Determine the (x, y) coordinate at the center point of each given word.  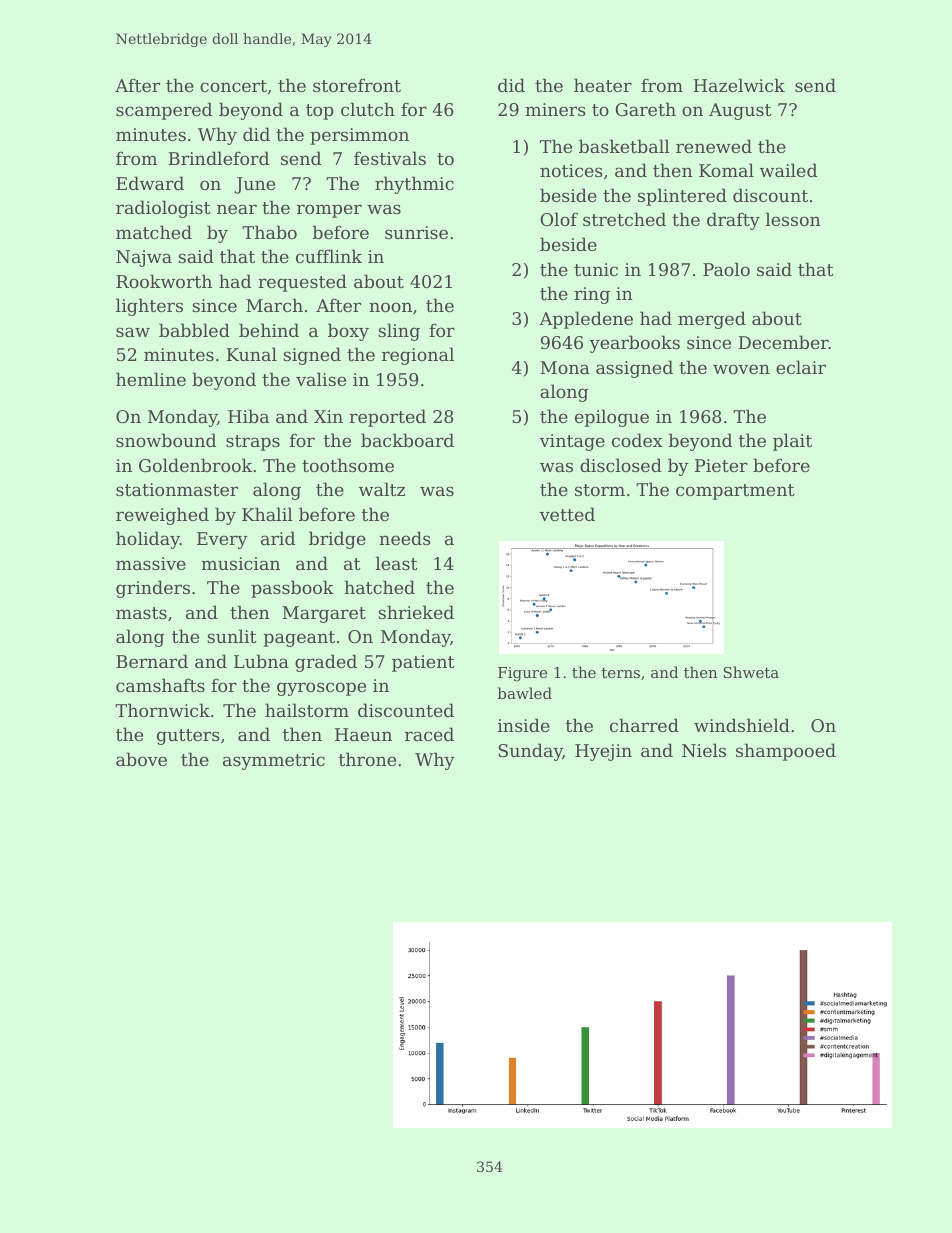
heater (603, 85)
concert (233, 86)
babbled (194, 330)
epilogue (612, 418)
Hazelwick (739, 85)
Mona (565, 367)
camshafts (160, 685)
